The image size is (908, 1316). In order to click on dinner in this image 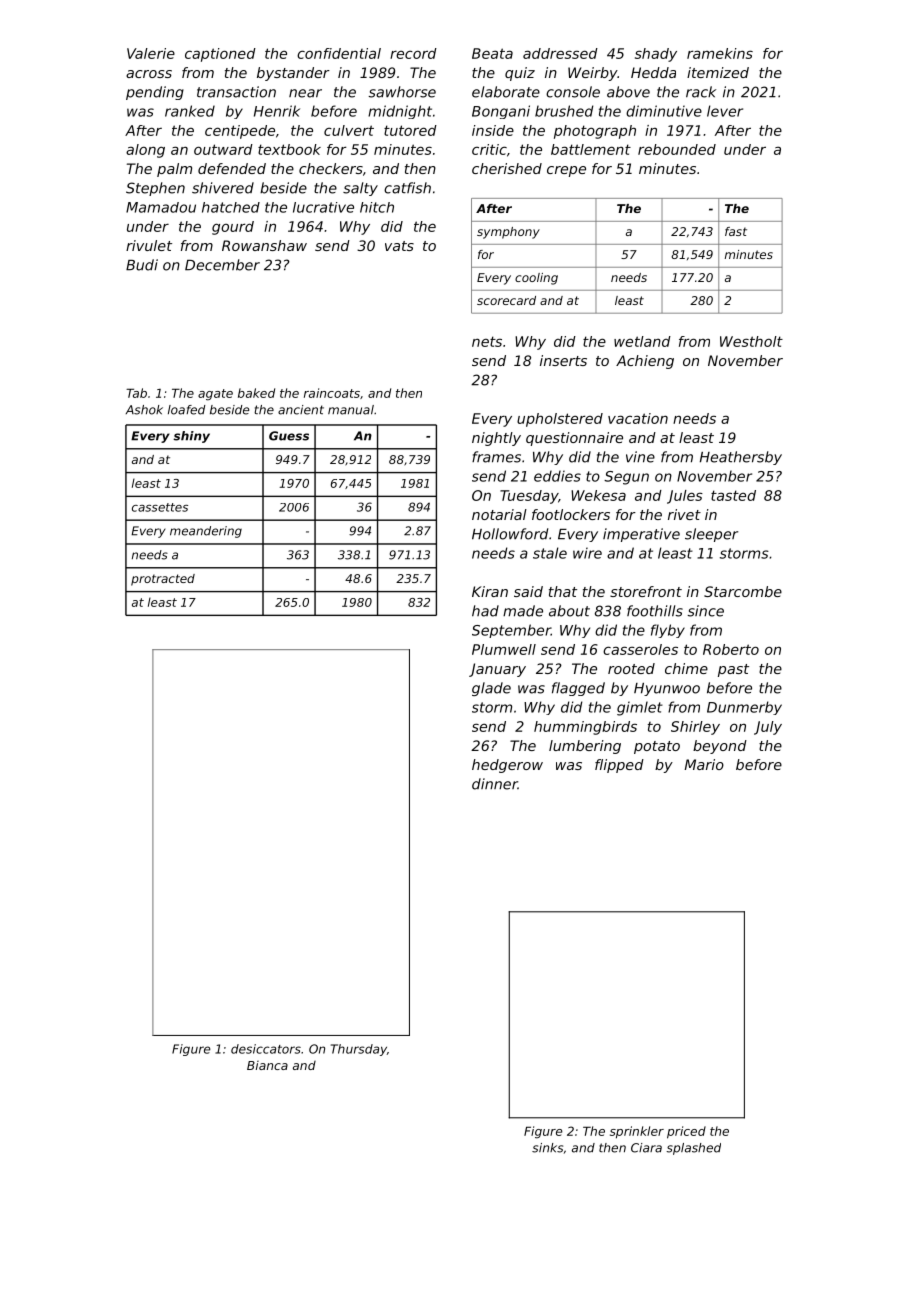, I will do `click(495, 784)`.
